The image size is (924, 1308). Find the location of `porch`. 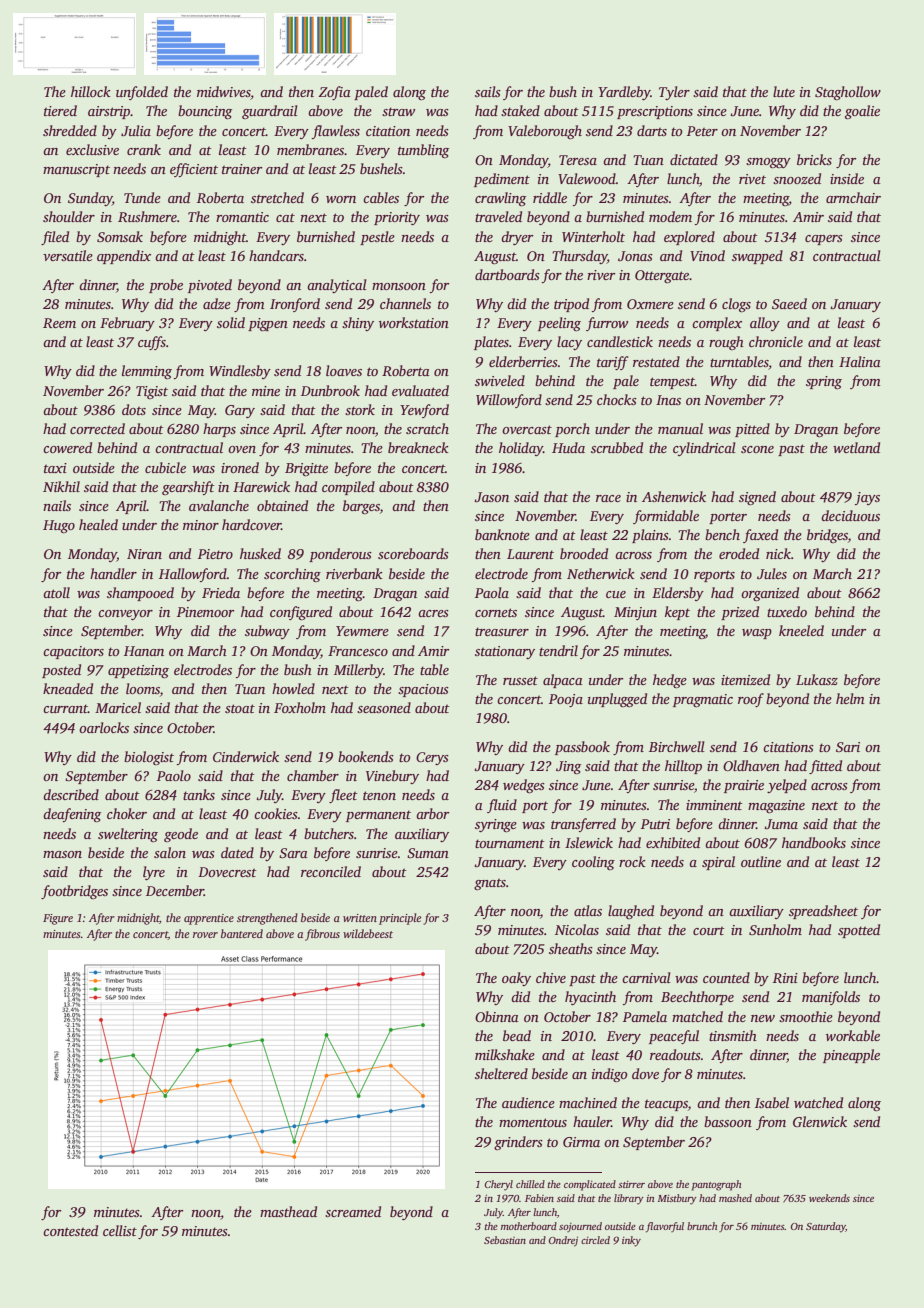

porch is located at coordinates (572, 430).
